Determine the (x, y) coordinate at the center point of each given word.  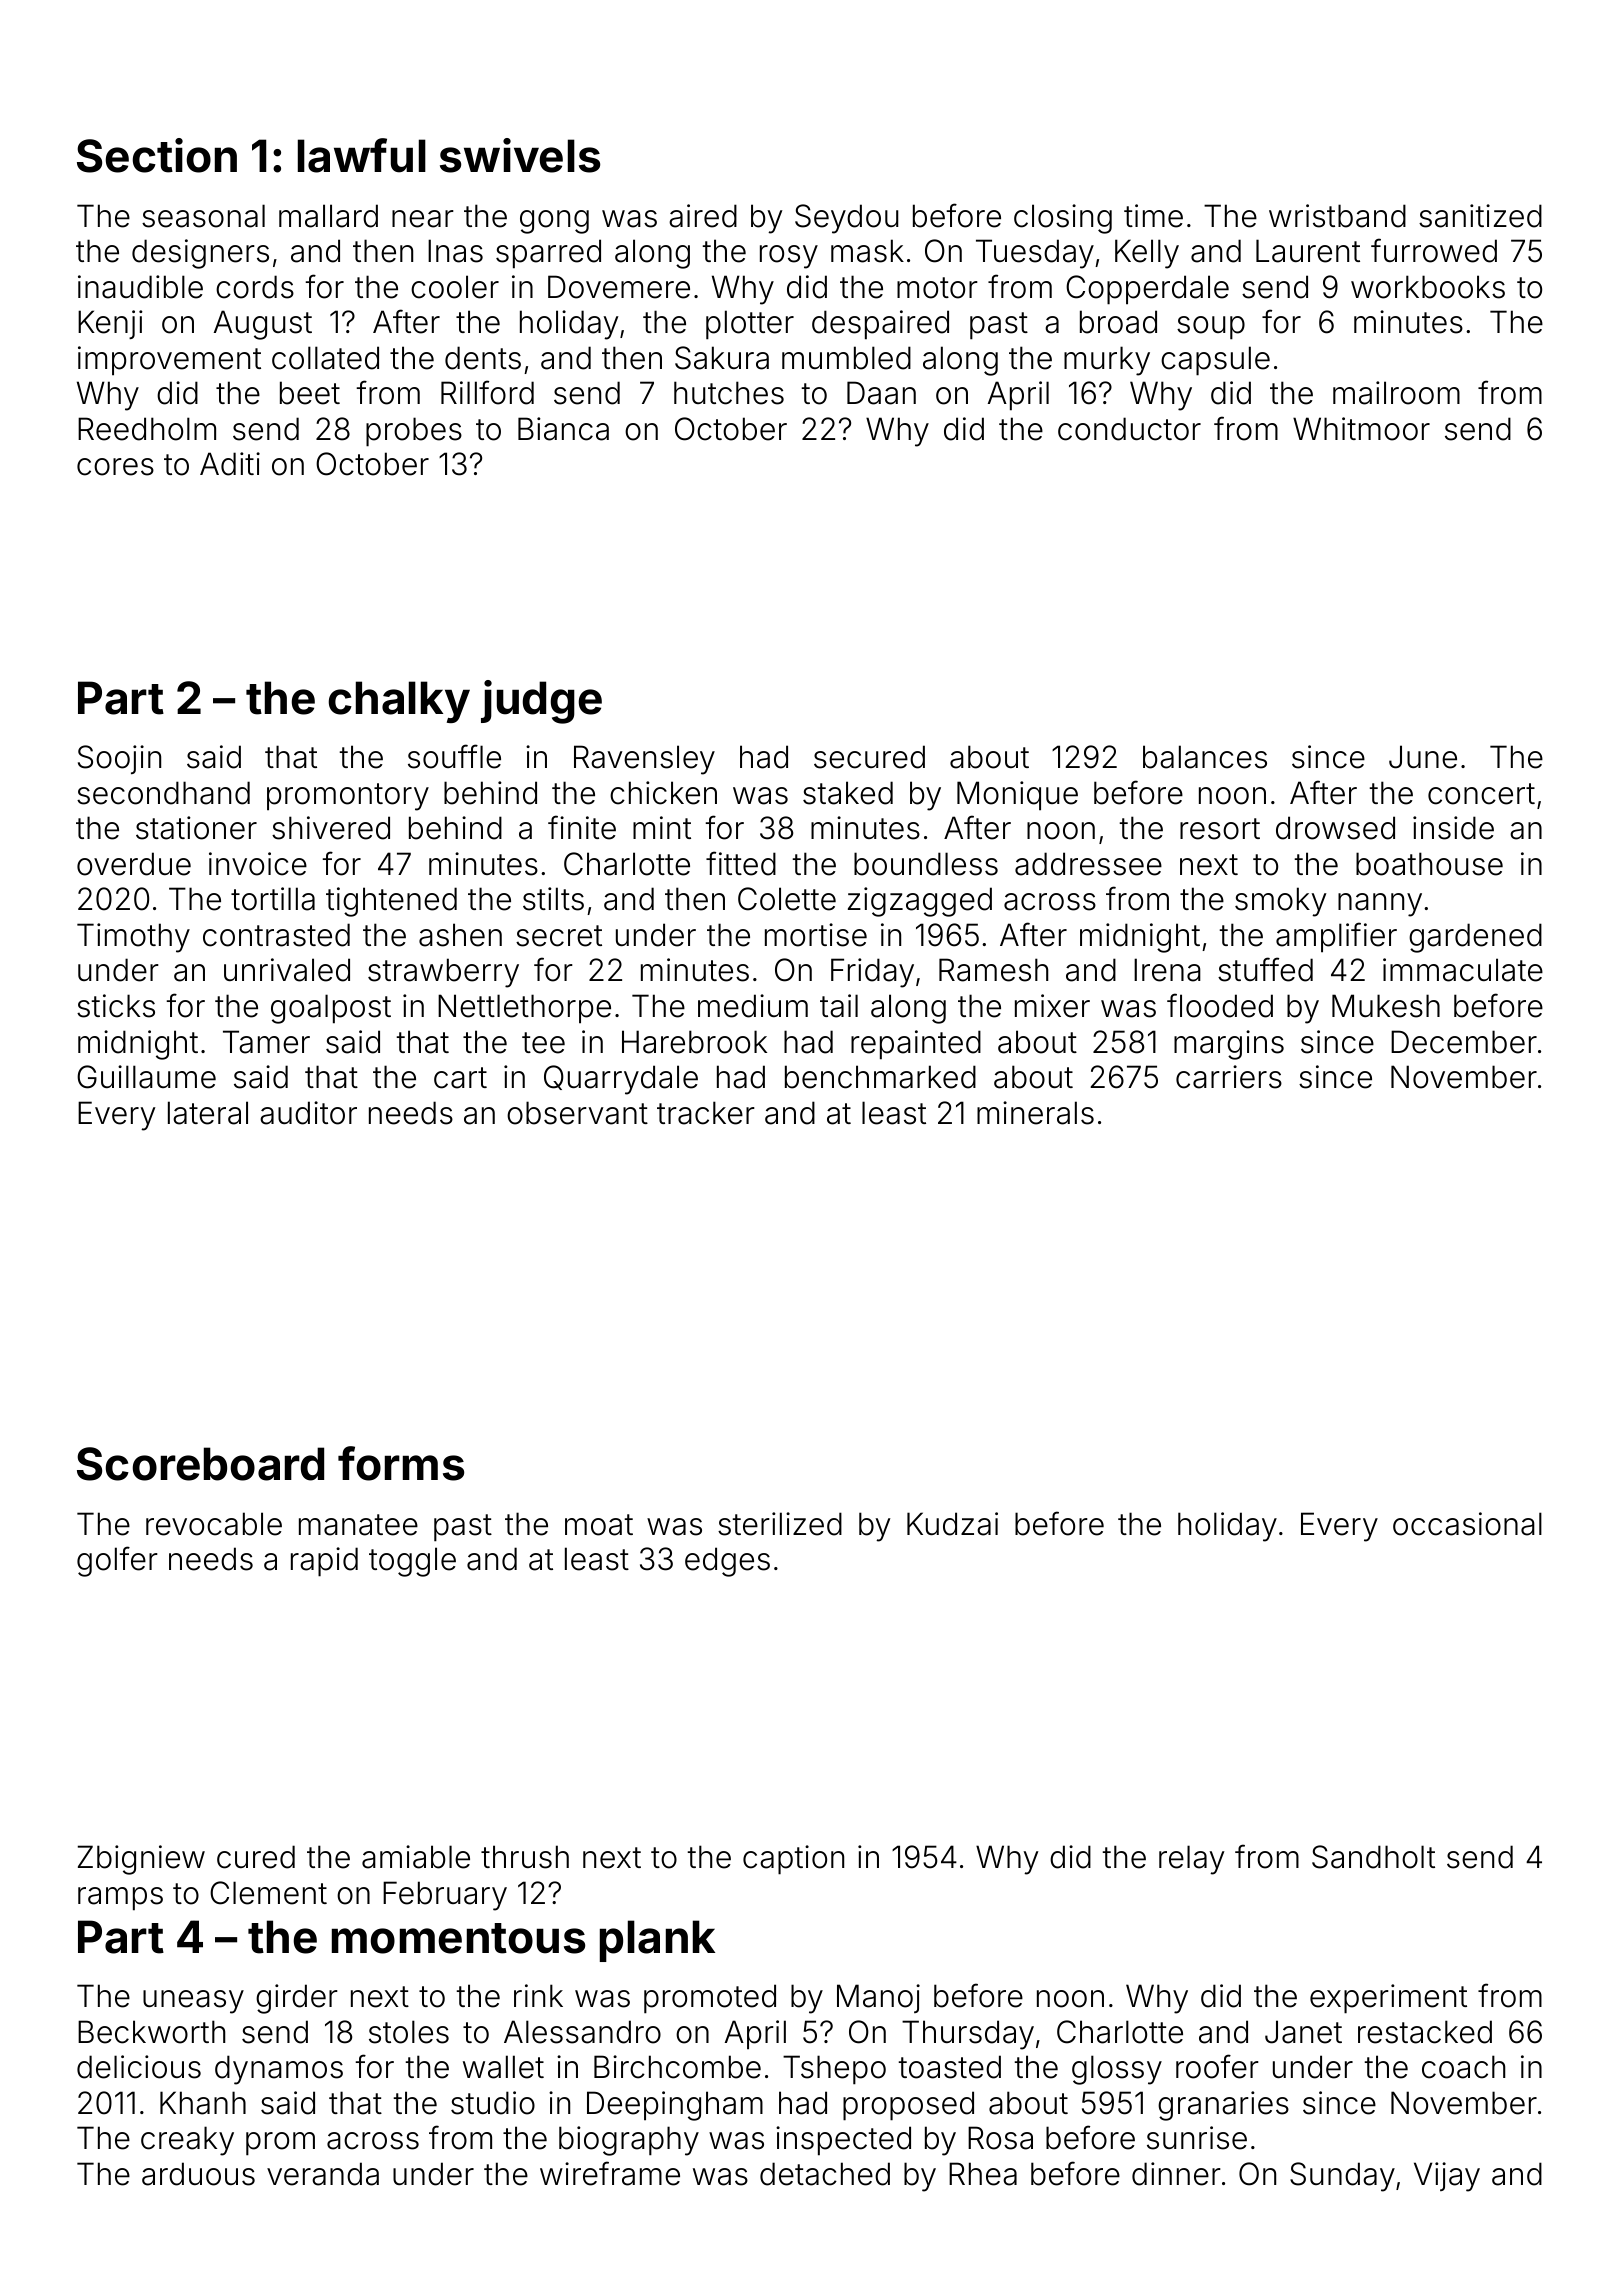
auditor (308, 1113)
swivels (520, 155)
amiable (416, 1857)
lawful (362, 155)
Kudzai (952, 1524)
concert (1481, 794)
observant (577, 1113)
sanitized (1480, 216)
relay (1192, 1860)
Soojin (119, 759)
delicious (139, 2067)
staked (848, 793)
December (1464, 1042)
